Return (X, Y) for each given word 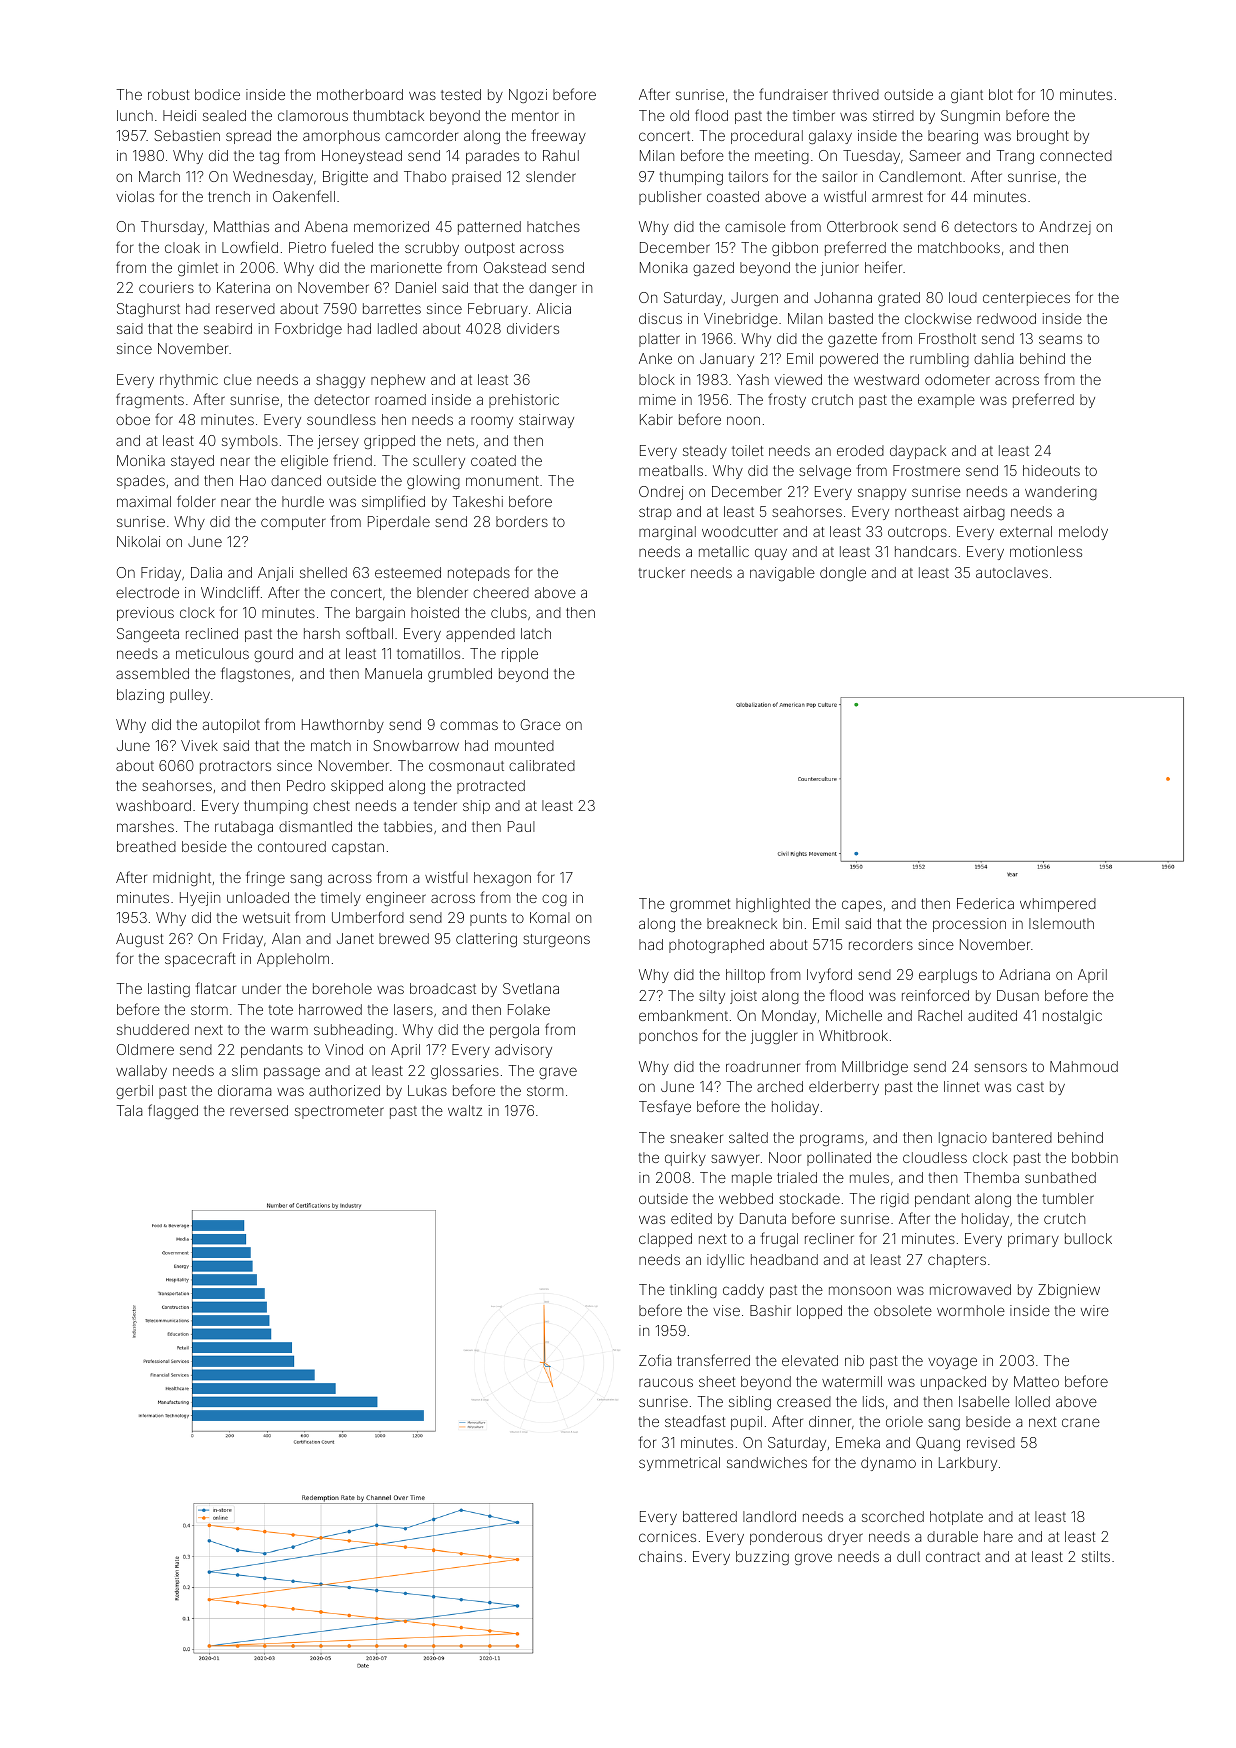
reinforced (935, 995)
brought (1043, 137)
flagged (173, 1111)
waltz (465, 1110)
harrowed (330, 1009)
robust (169, 94)
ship (476, 807)
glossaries (465, 1072)
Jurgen (754, 299)
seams (1060, 339)
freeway (559, 136)
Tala (129, 1110)
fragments (150, 400)
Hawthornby (343, 726)
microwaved (970, 1289)
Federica (985, 903)
